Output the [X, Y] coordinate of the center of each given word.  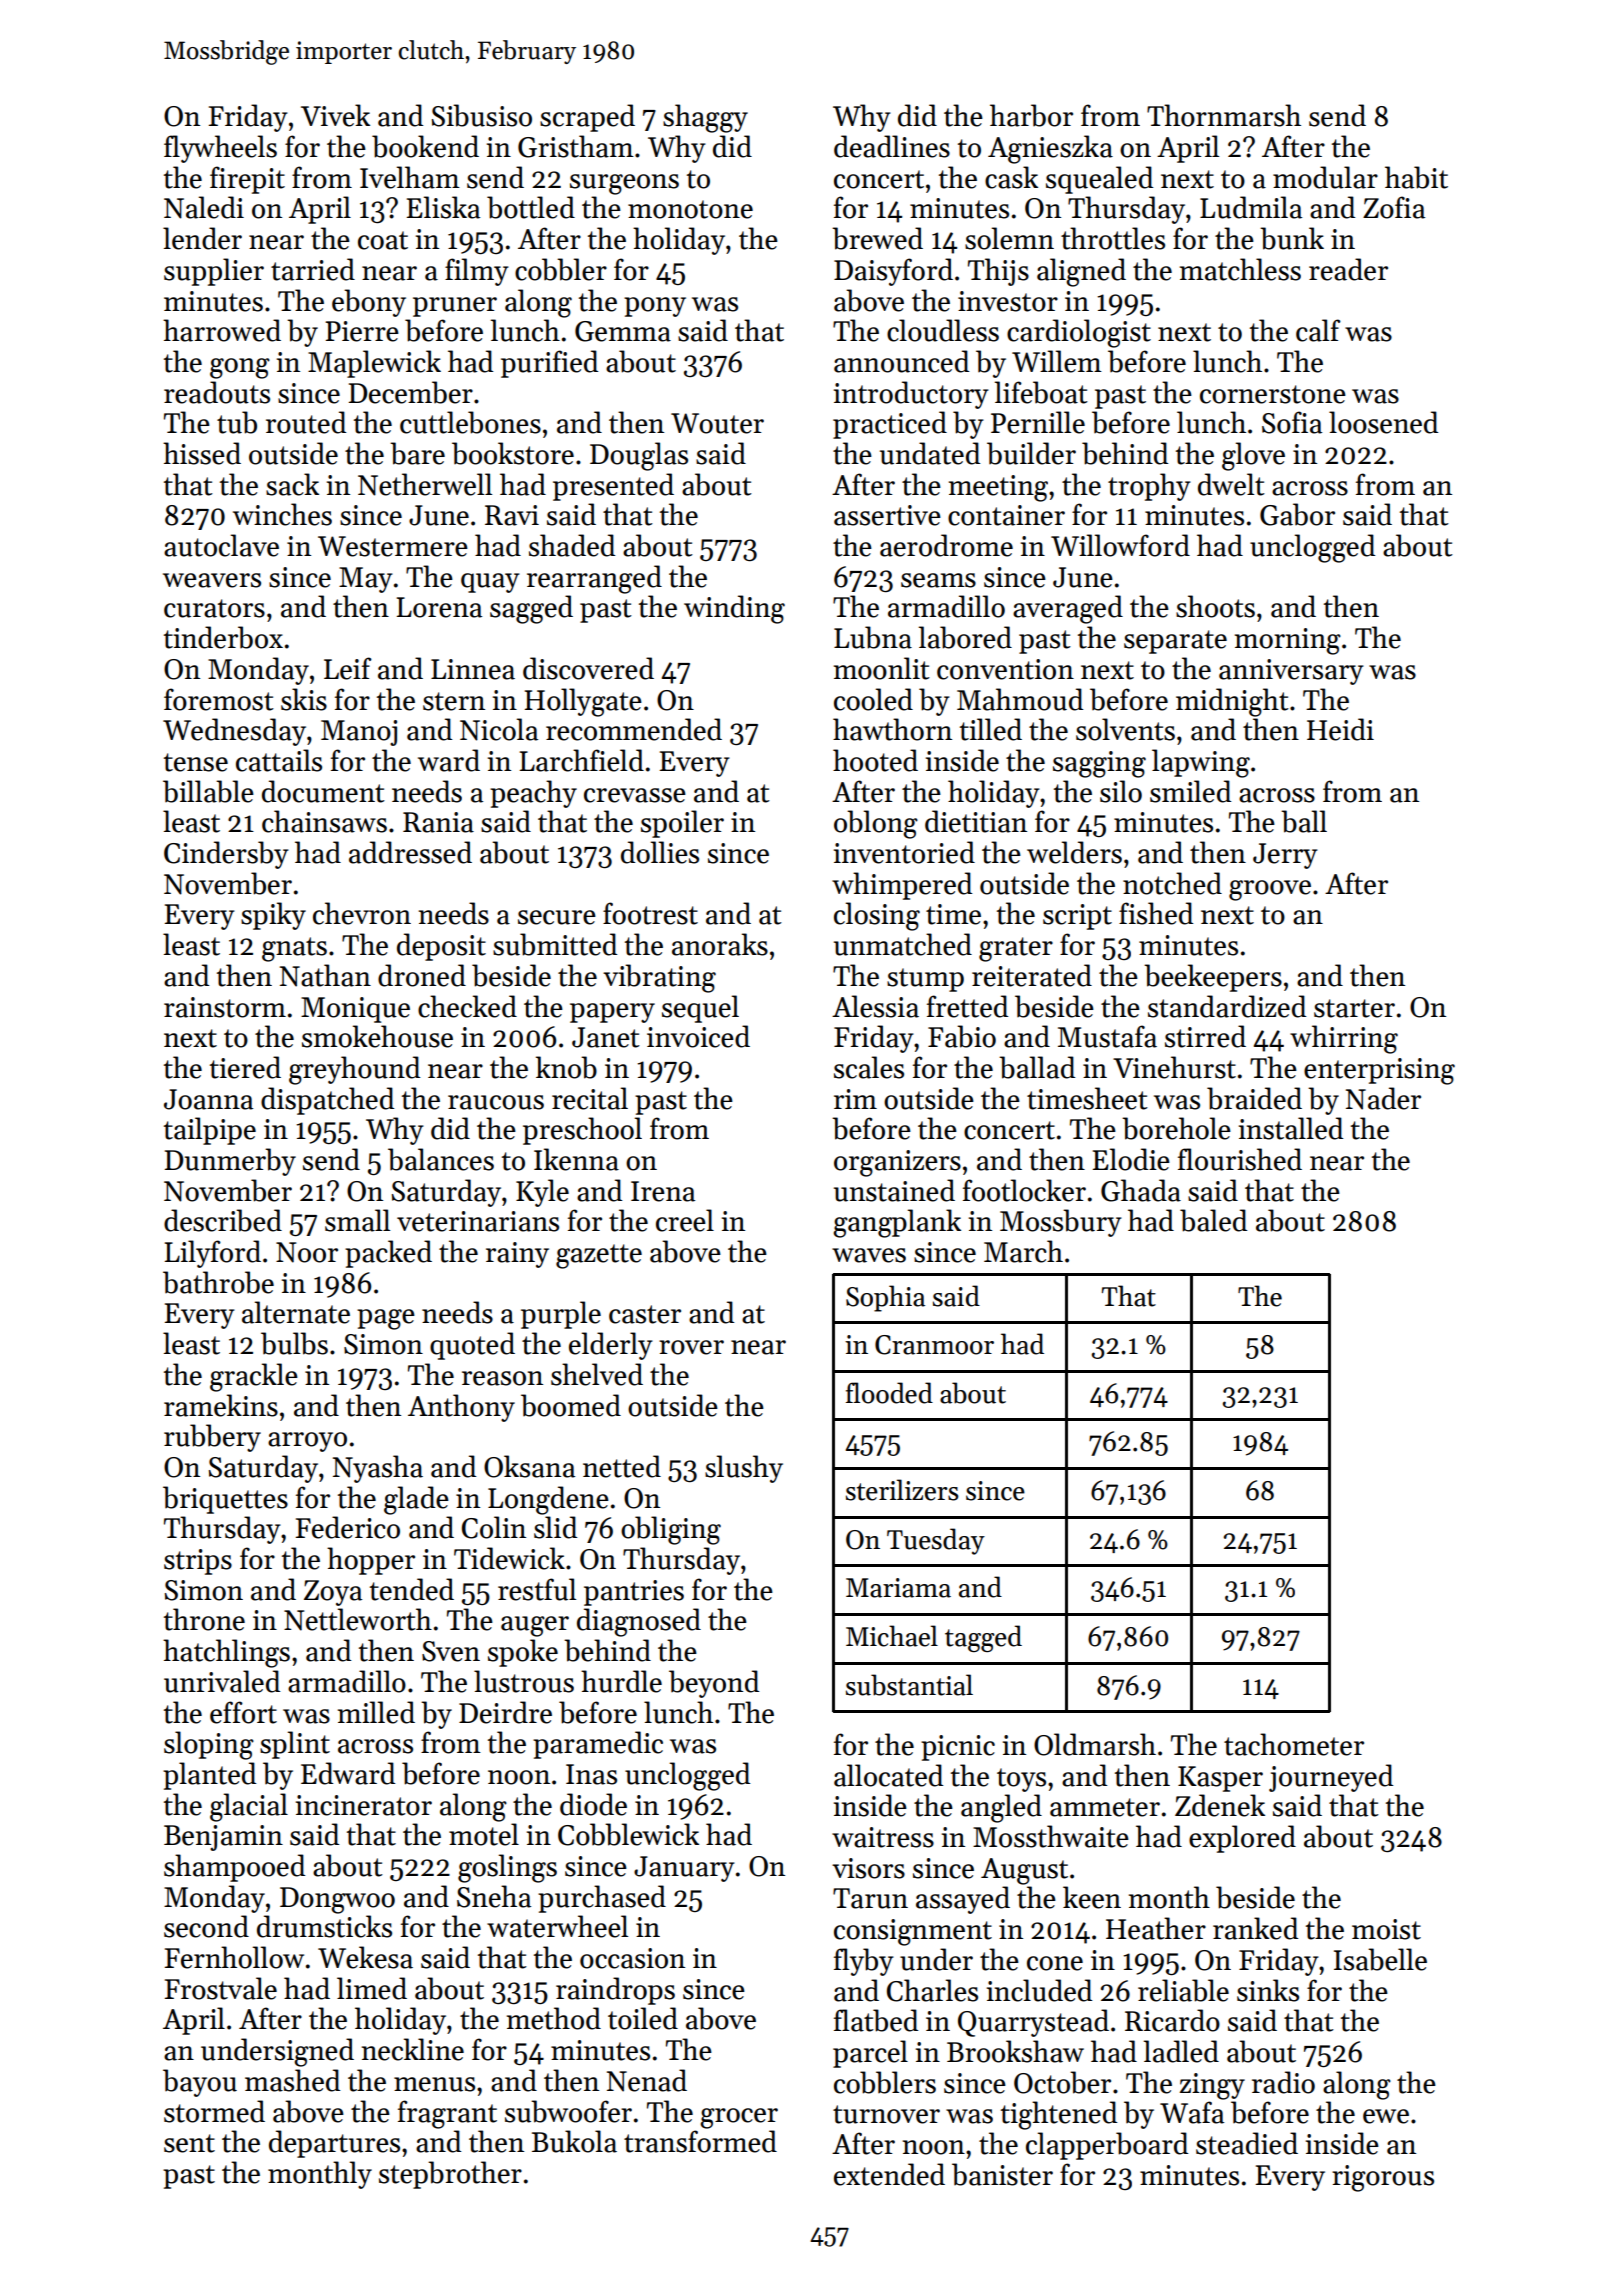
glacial [249, 1807]
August [1024, 1871]
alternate [296, 1312]
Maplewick [374, 364]
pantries [634, 1593]
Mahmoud [1020, 699]
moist [1386, 1929]
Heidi [1340, 729]
